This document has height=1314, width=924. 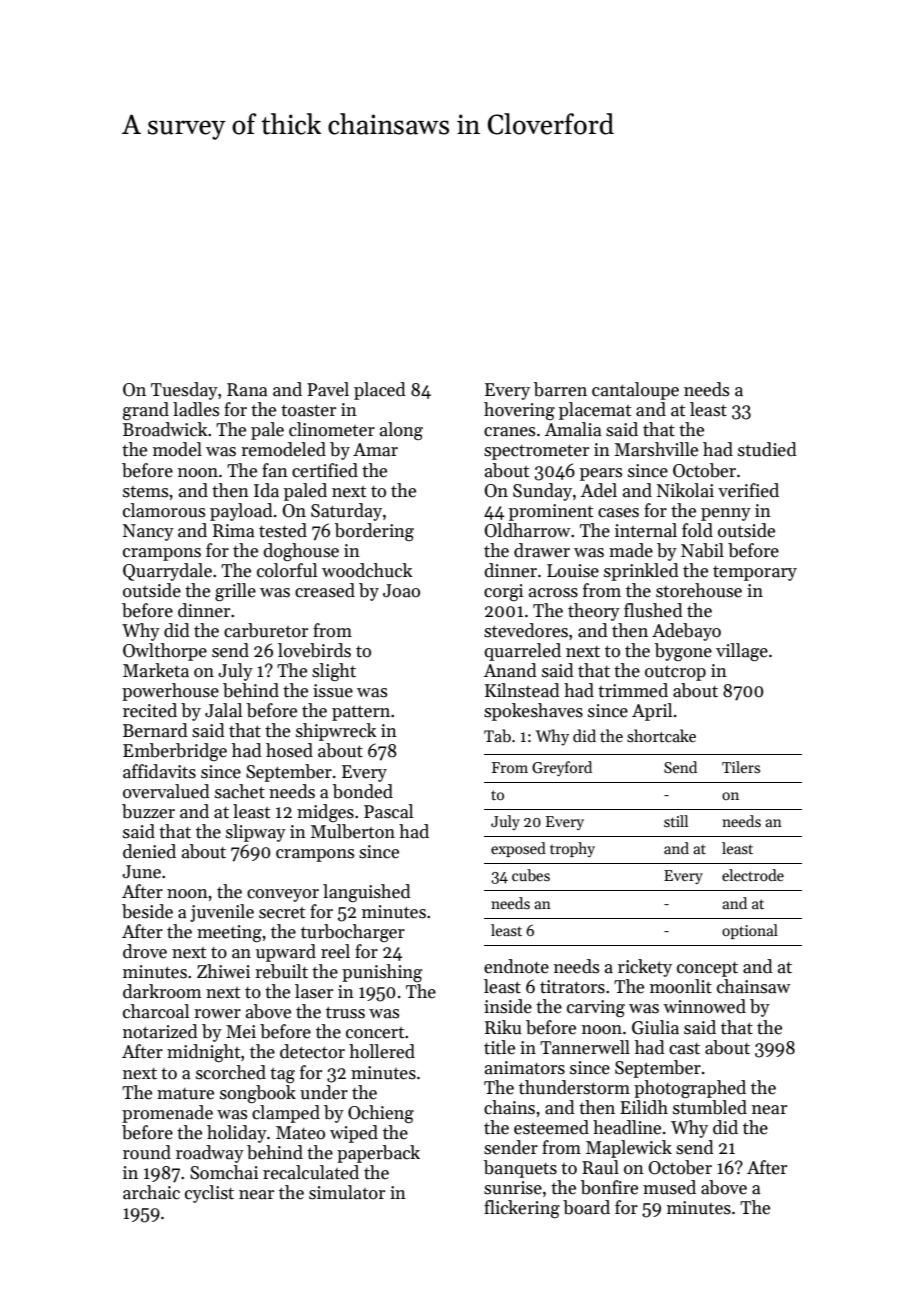 I want to click on cantaloupe, so click(x=635, y=391).
